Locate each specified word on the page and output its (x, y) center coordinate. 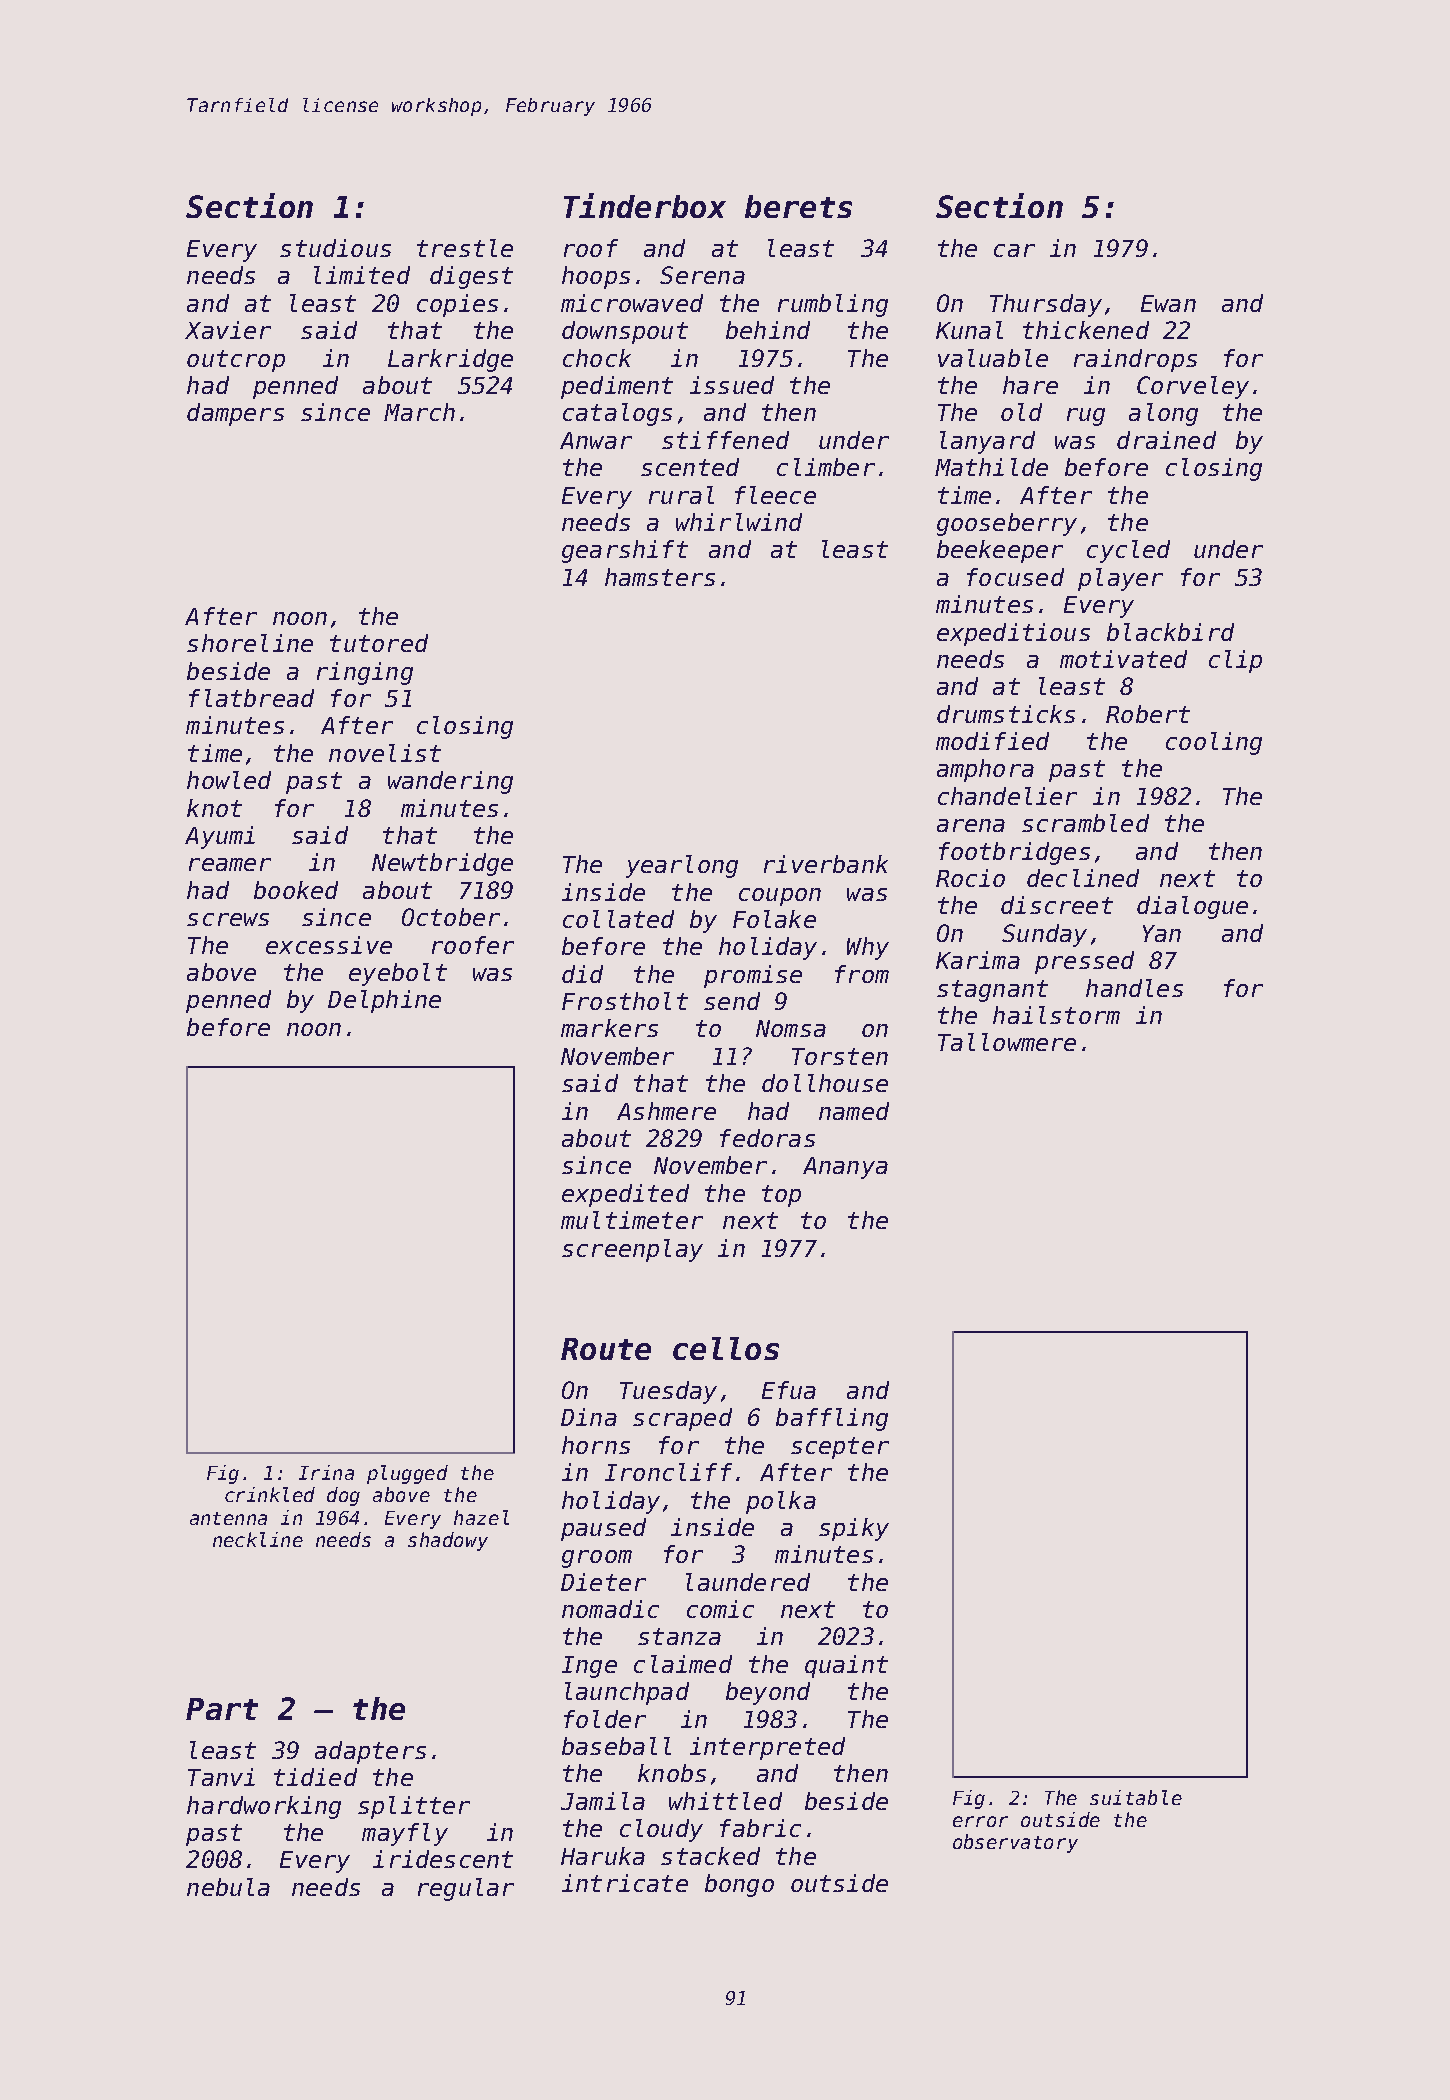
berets (798, 206)
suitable (1136, 1797)
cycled (1128, 551)
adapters (370, 1752)
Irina (326, 1472)
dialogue (1192, 907)
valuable (993, 358)
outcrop (236, 361)
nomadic (610, 1609)
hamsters (660, 577)
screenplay (632, 1250)
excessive (329, 945)
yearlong (682, 866)
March (419, 412)
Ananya (845, 1168)
